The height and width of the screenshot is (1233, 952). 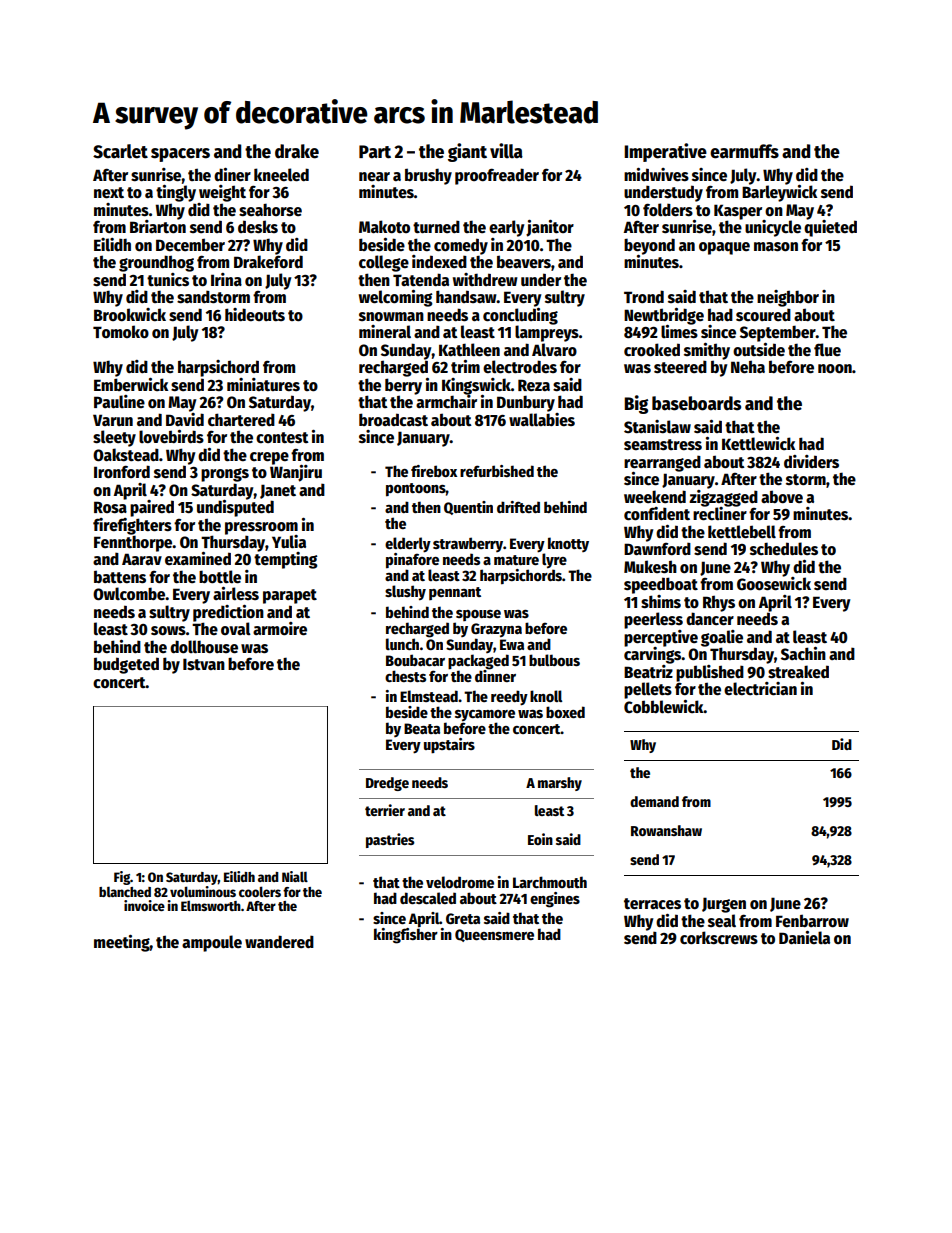 What do you see at coordinates (516, 560) in the screenshot?
I see `mature` at bounding box center [516, 560].
